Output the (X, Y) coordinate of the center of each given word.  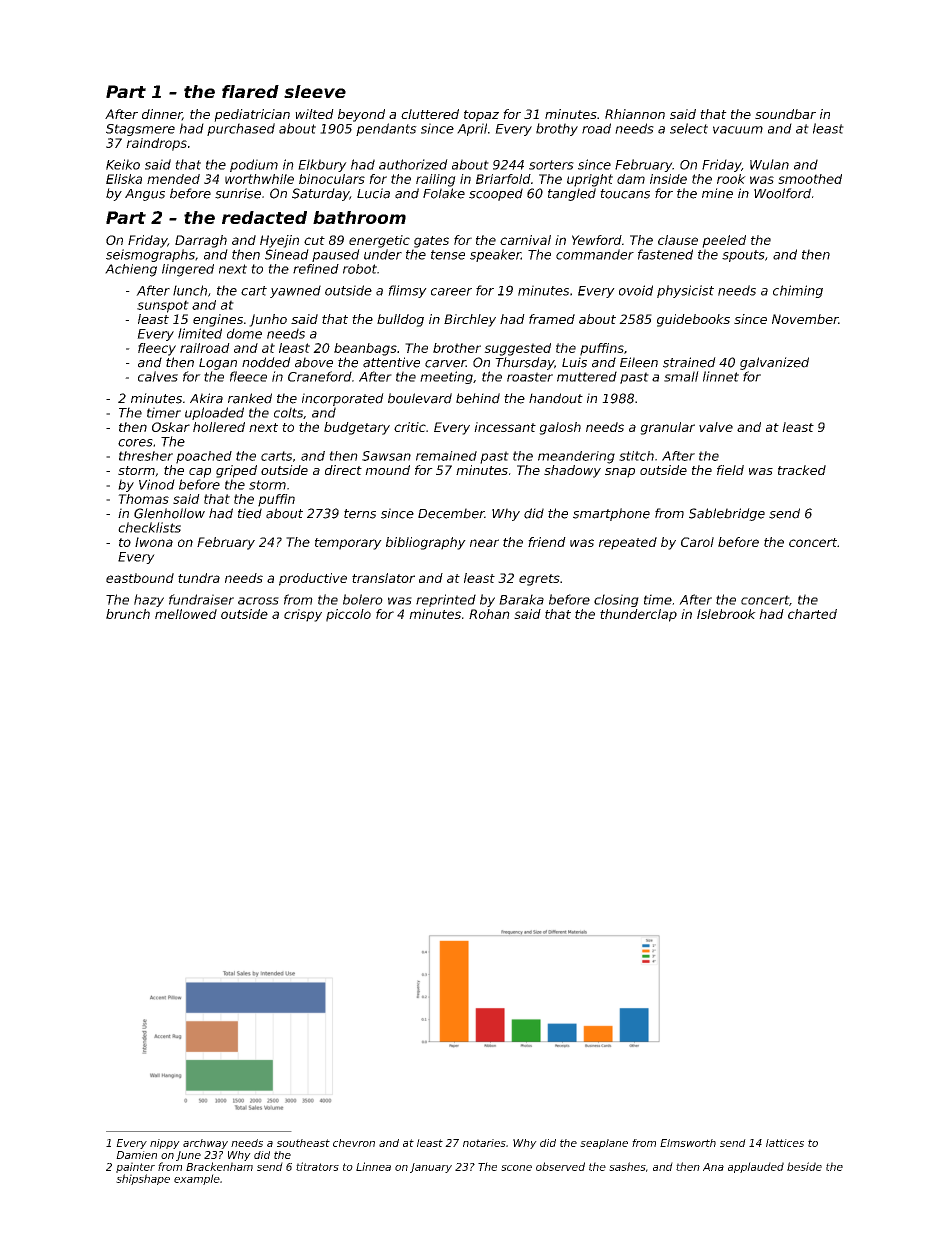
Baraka (521, 599)
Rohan (489, 614)
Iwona (154, 542)
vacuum (738, 130)
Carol (697, 542)
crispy (303, 615)
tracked (802, 470)
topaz (481, 116)
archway (205, 1144)
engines (218, 320)
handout (556, 398)
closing (616, 600)
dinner (162, 115)
